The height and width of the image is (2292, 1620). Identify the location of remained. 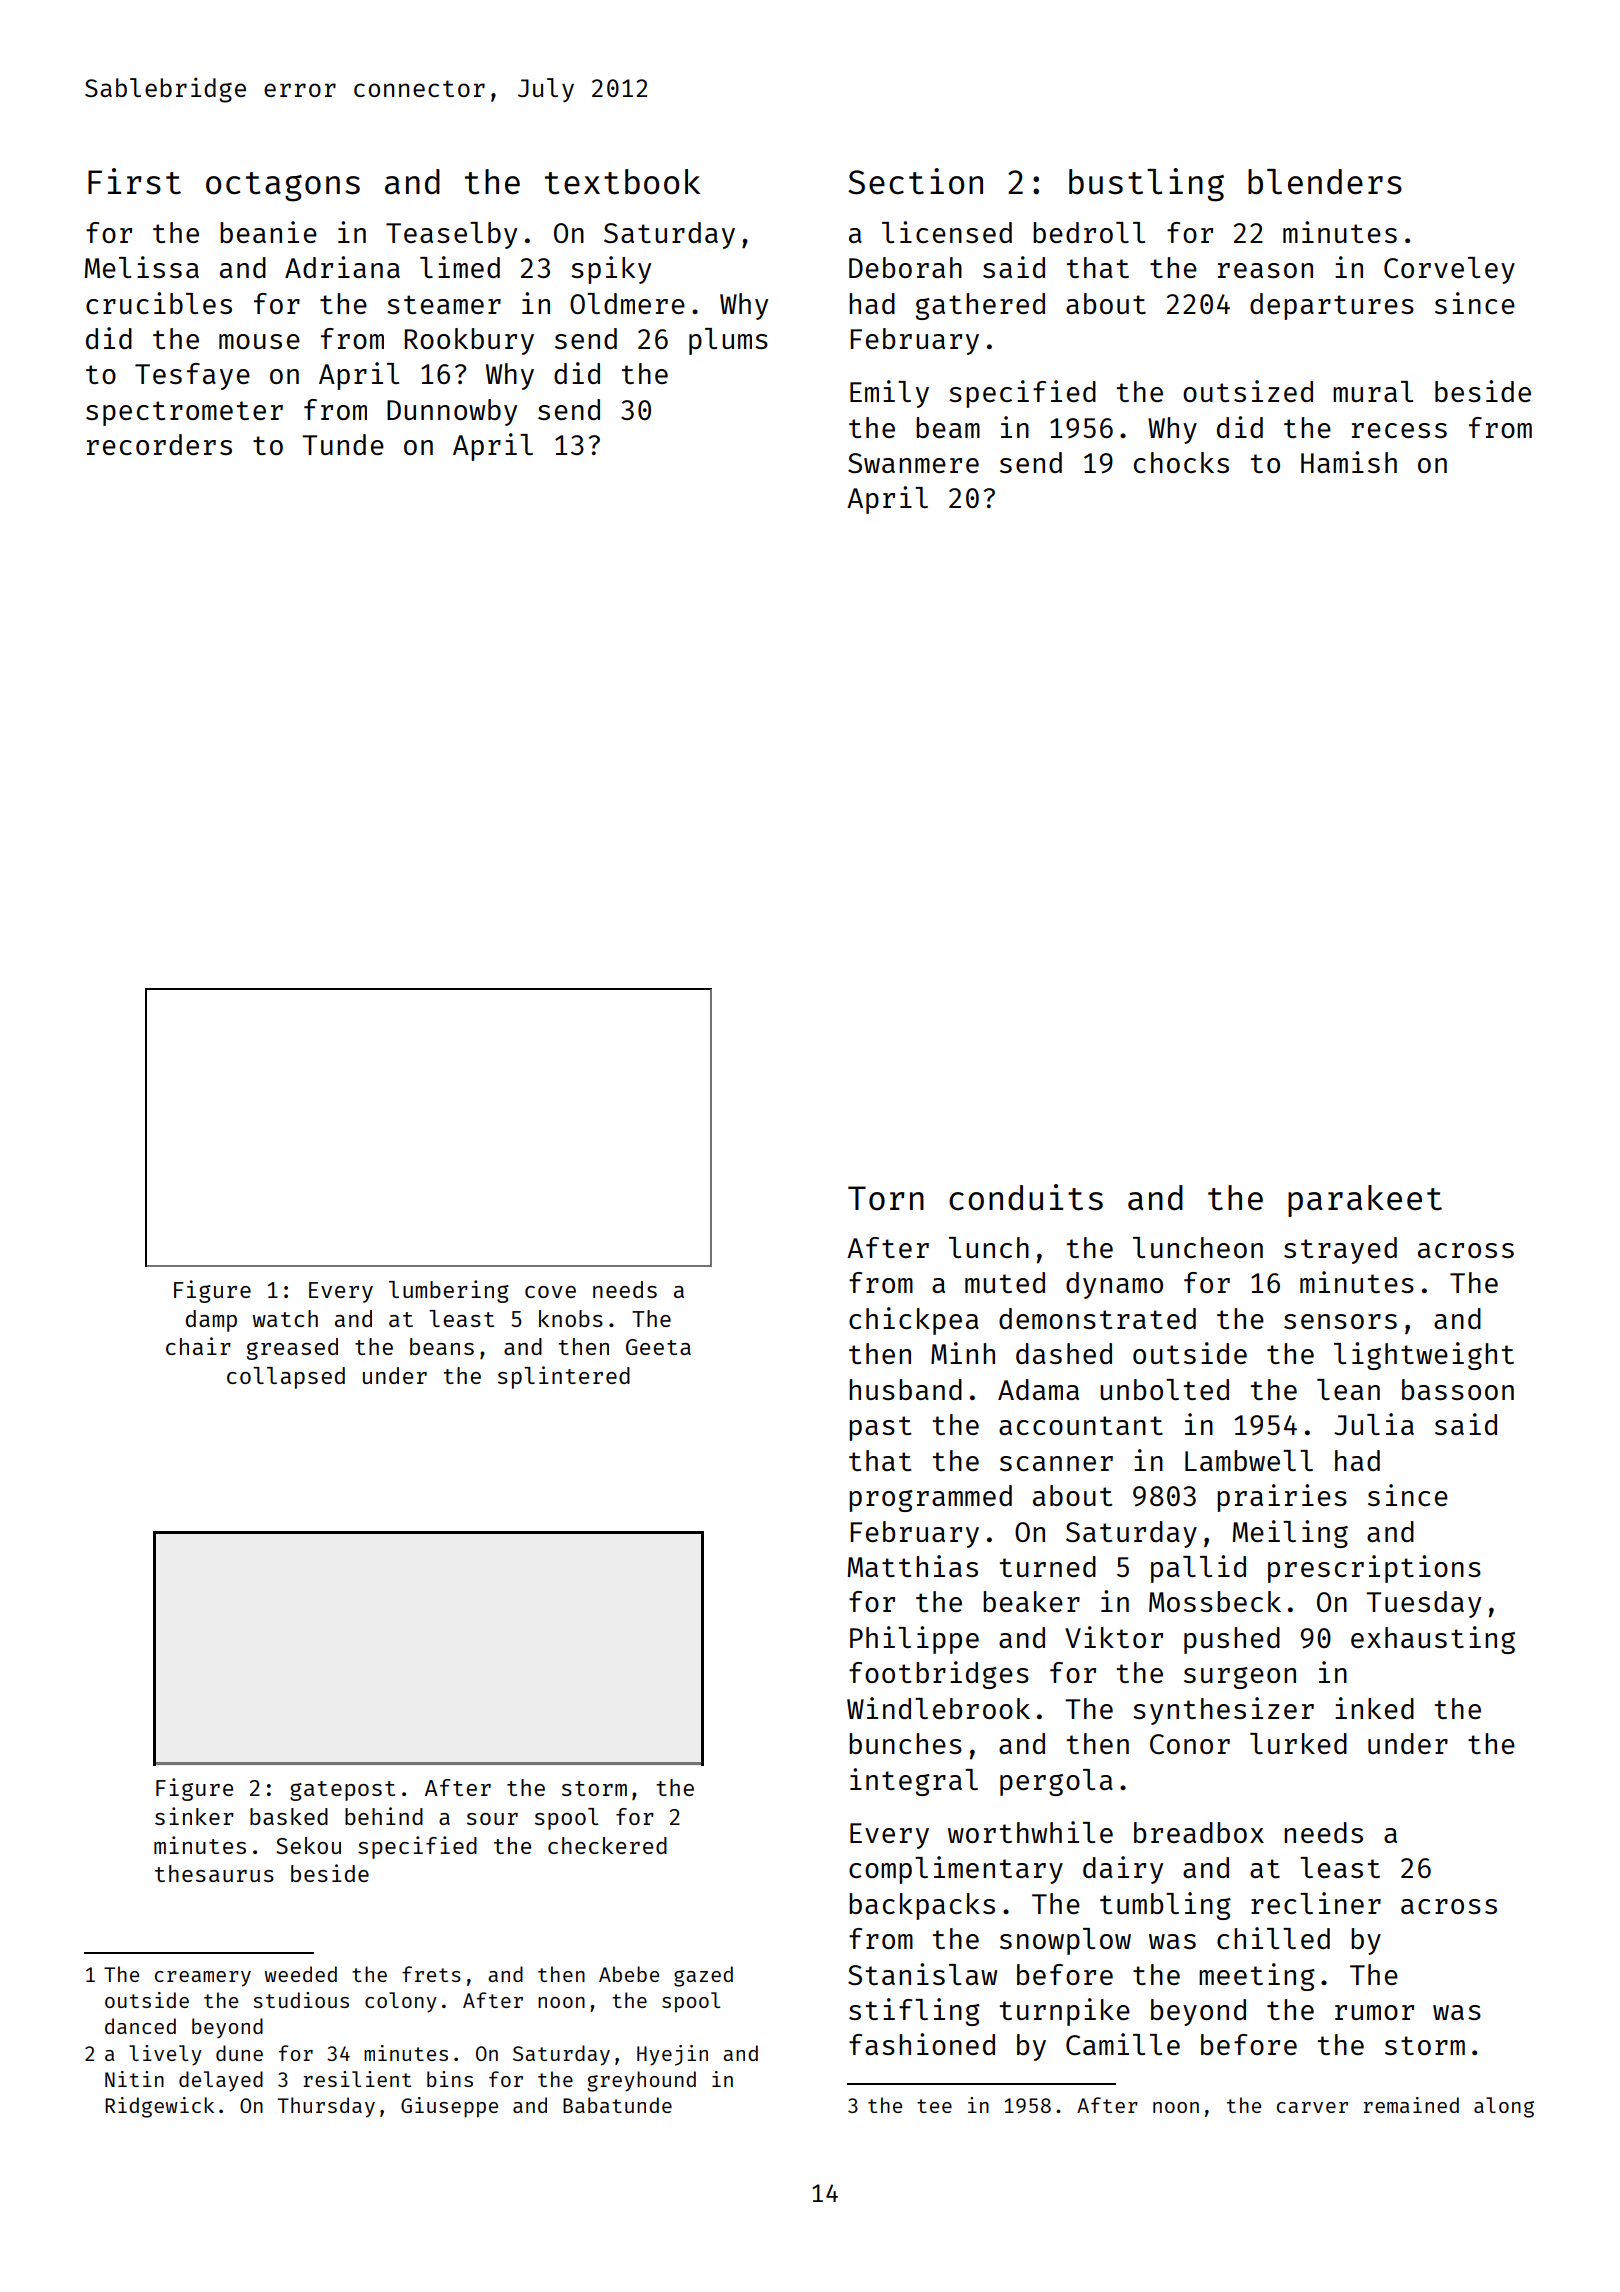
(1411, 2105).
